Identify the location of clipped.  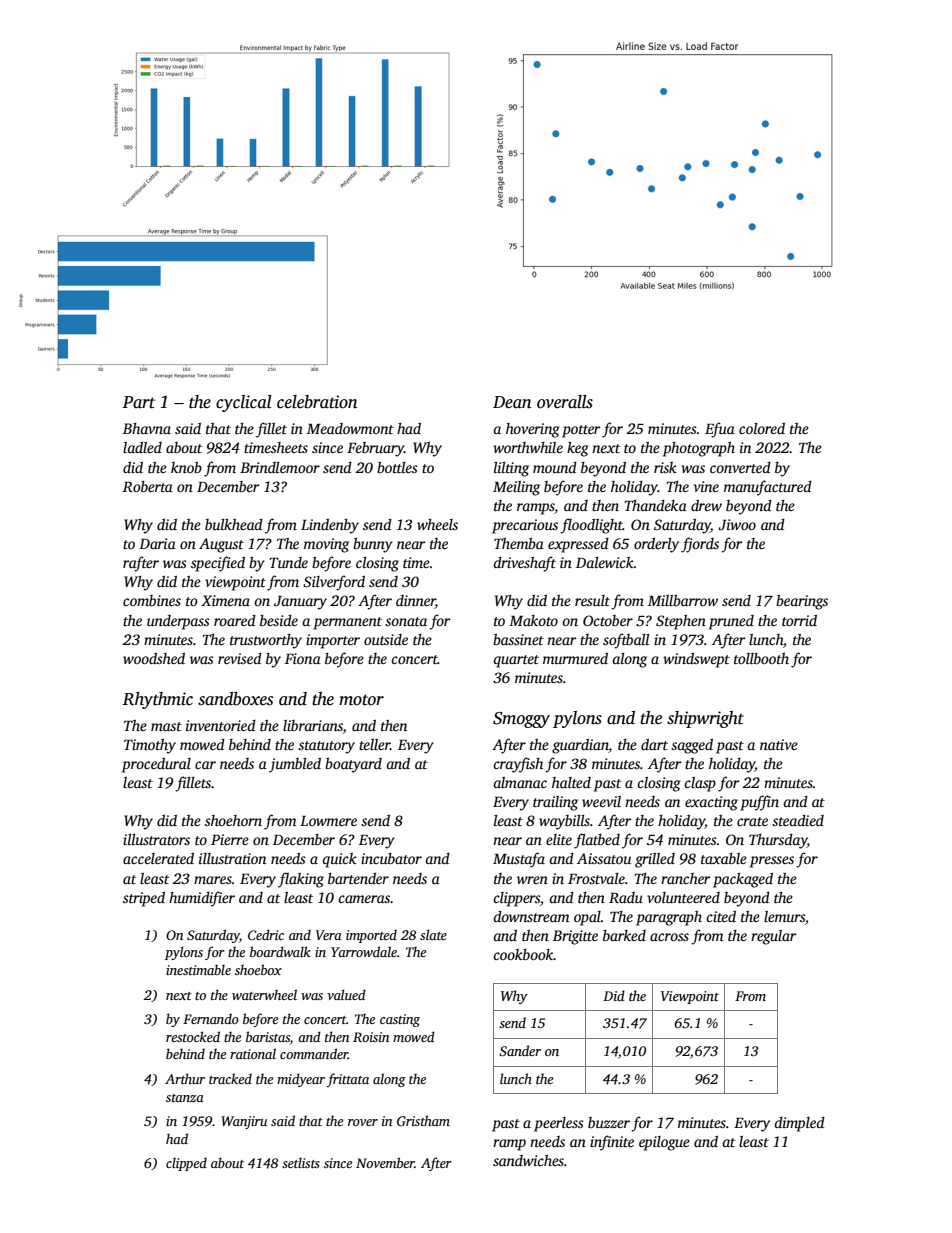
(186, 1164).
